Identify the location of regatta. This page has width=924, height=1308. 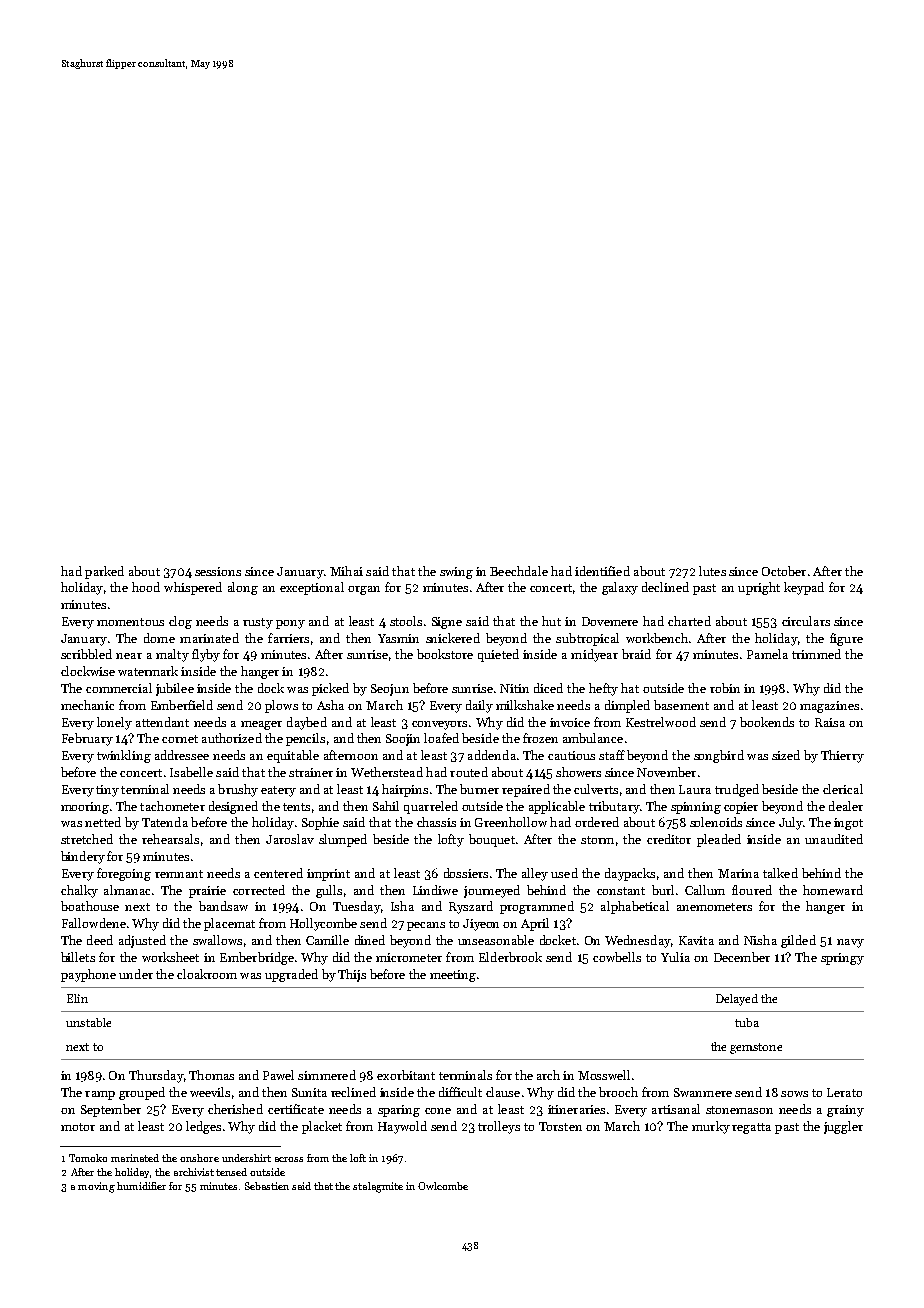
(751, 1128).
